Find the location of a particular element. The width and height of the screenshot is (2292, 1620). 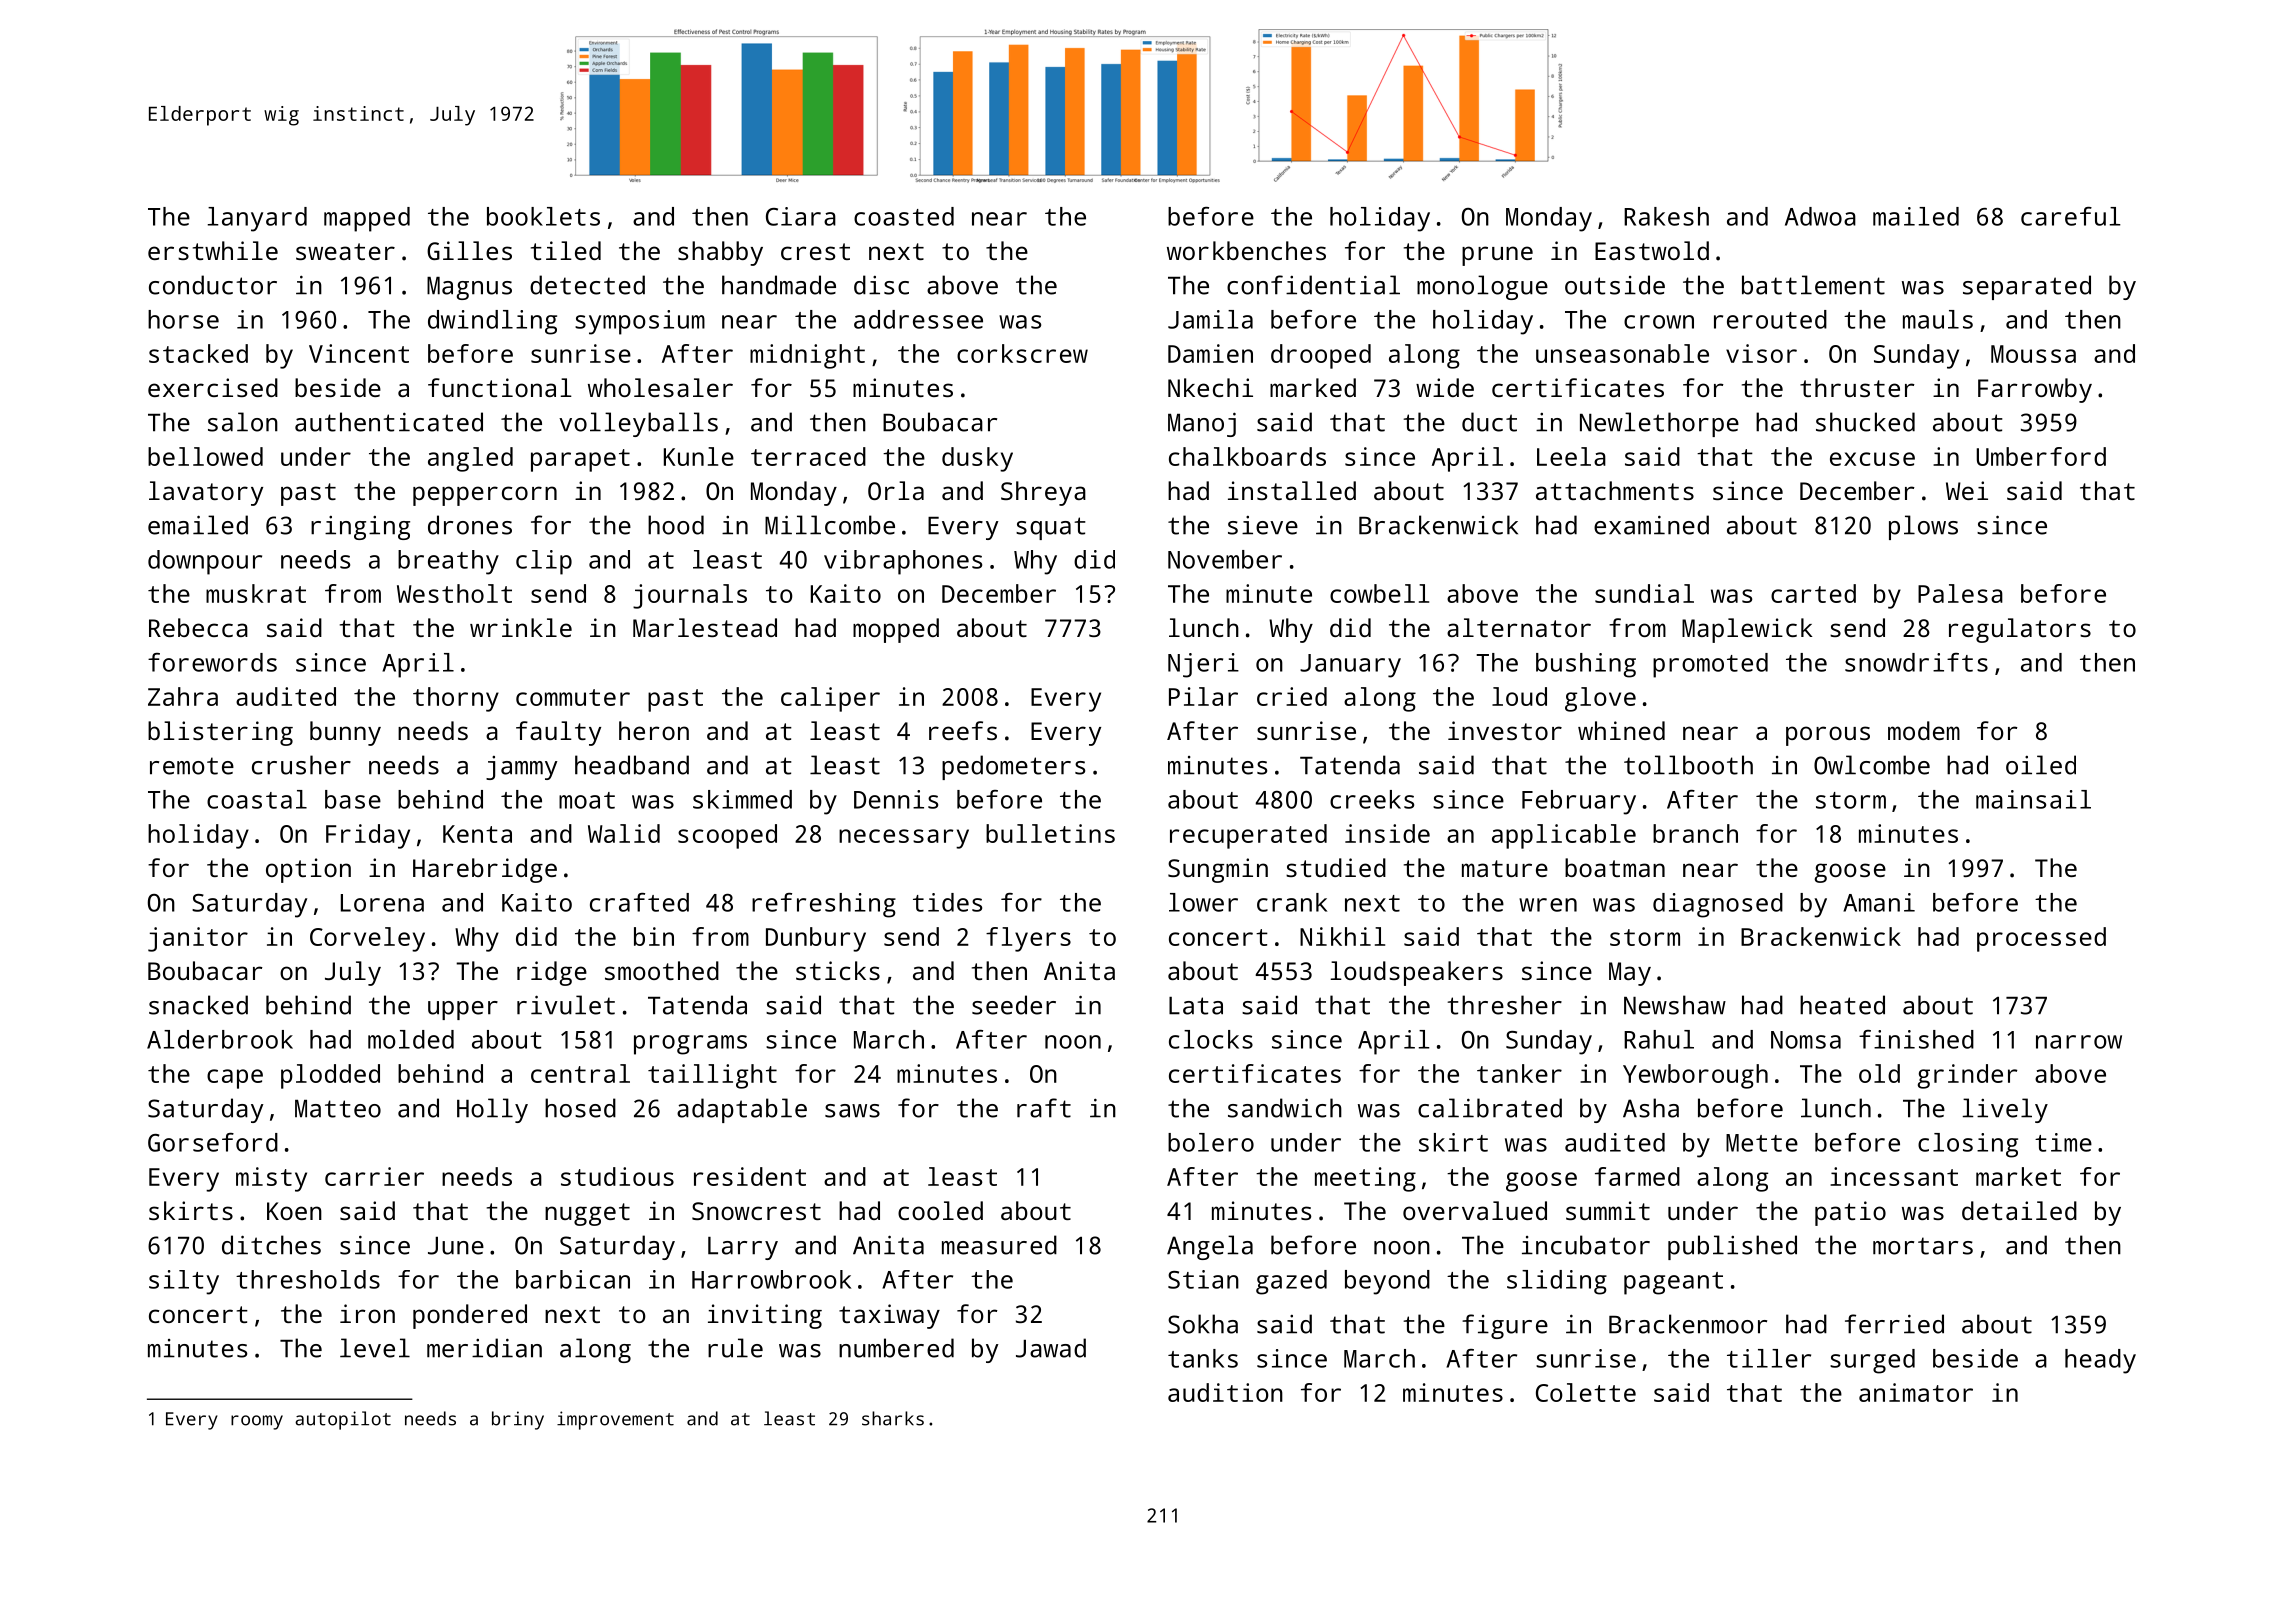

crown is located at coordinates (1659, 322).
